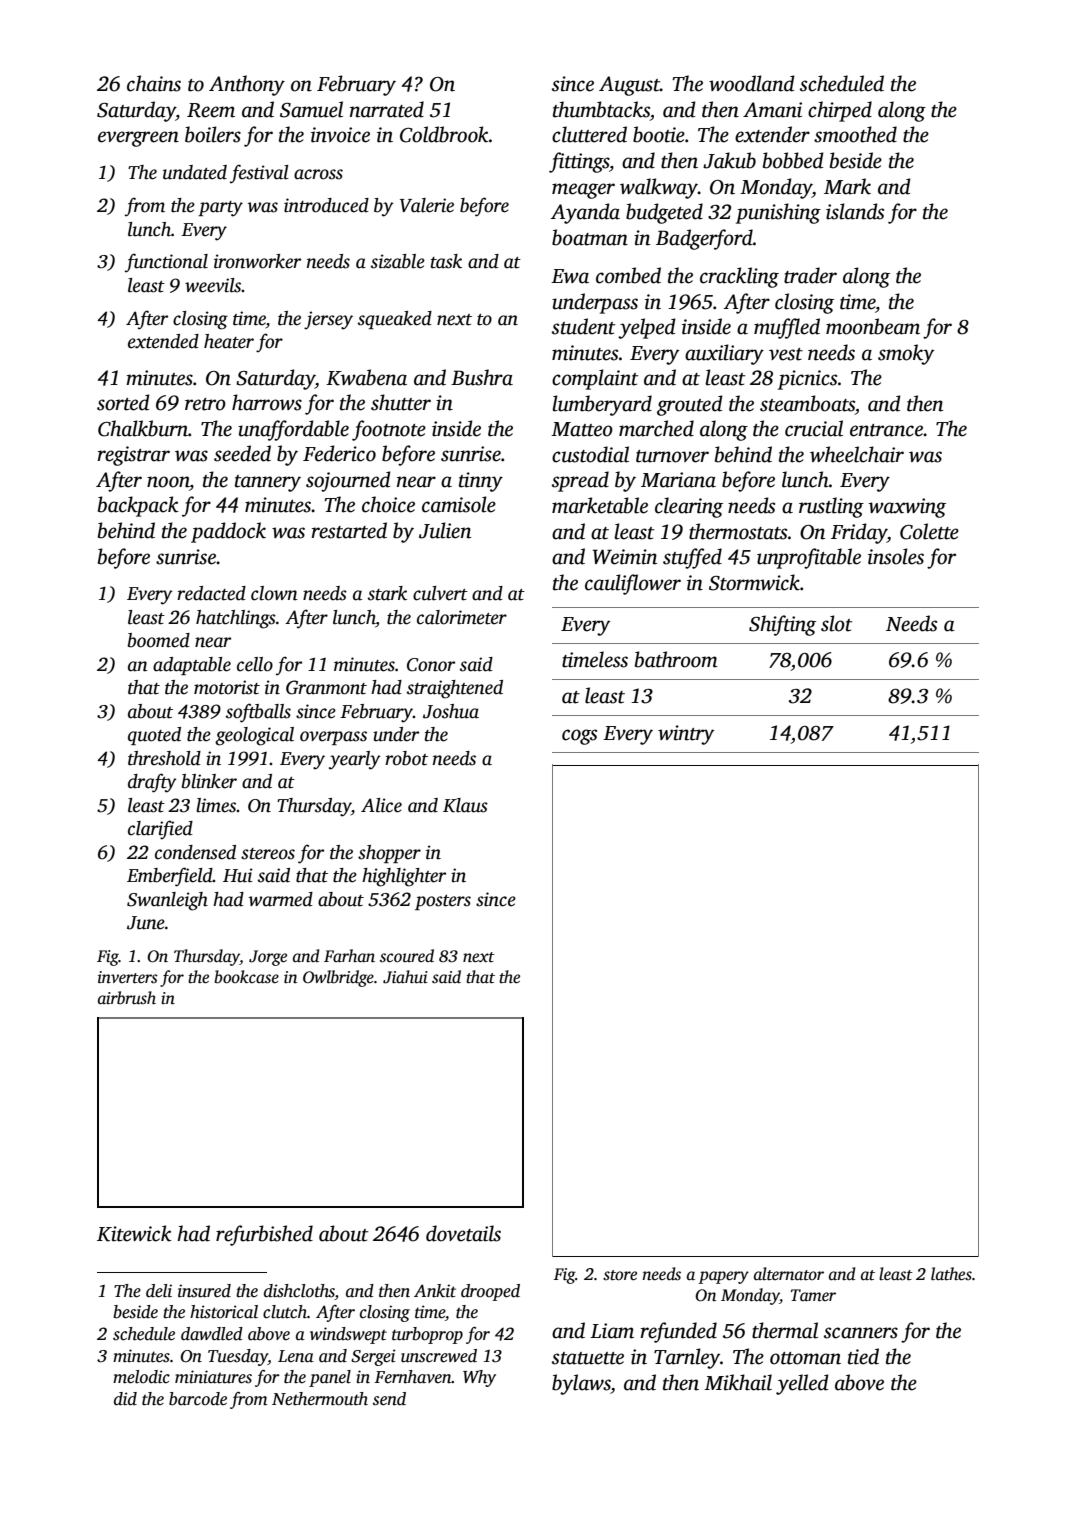 Image resolution: width=1076 pixels, height=1521 pixels. Describe the element at coordinates (125, 1399) in the page. I see `did` at that location.
